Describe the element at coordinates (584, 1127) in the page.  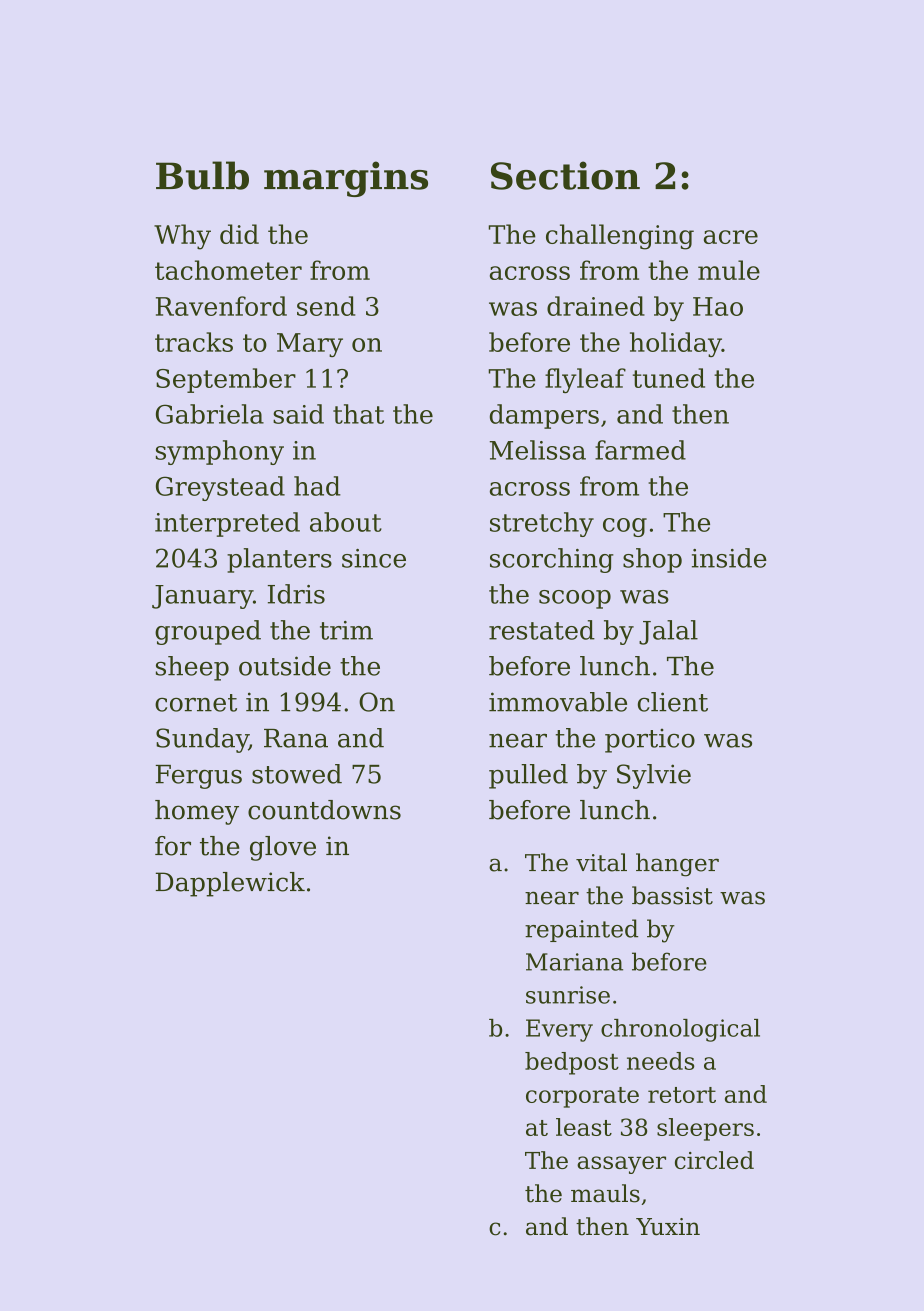
I see `least` at that location.
